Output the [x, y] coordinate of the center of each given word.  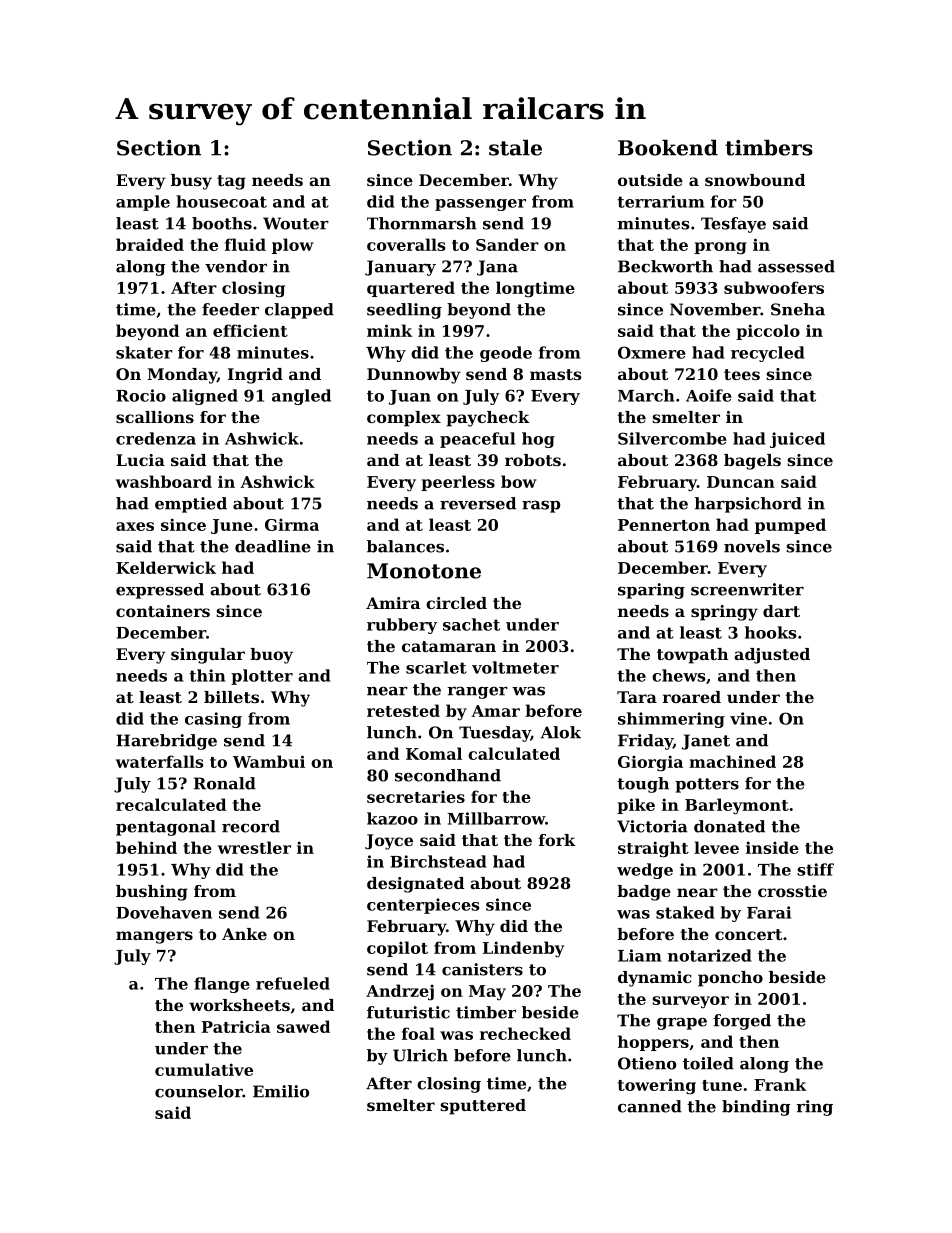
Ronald [225, 783]
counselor [199, 1091]
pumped [790, 526]
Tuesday [495, 734]
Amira [393, 603]
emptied [191, 505]
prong [720, 248]
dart [781, 611]
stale [515, 147]
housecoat [221, 201]
